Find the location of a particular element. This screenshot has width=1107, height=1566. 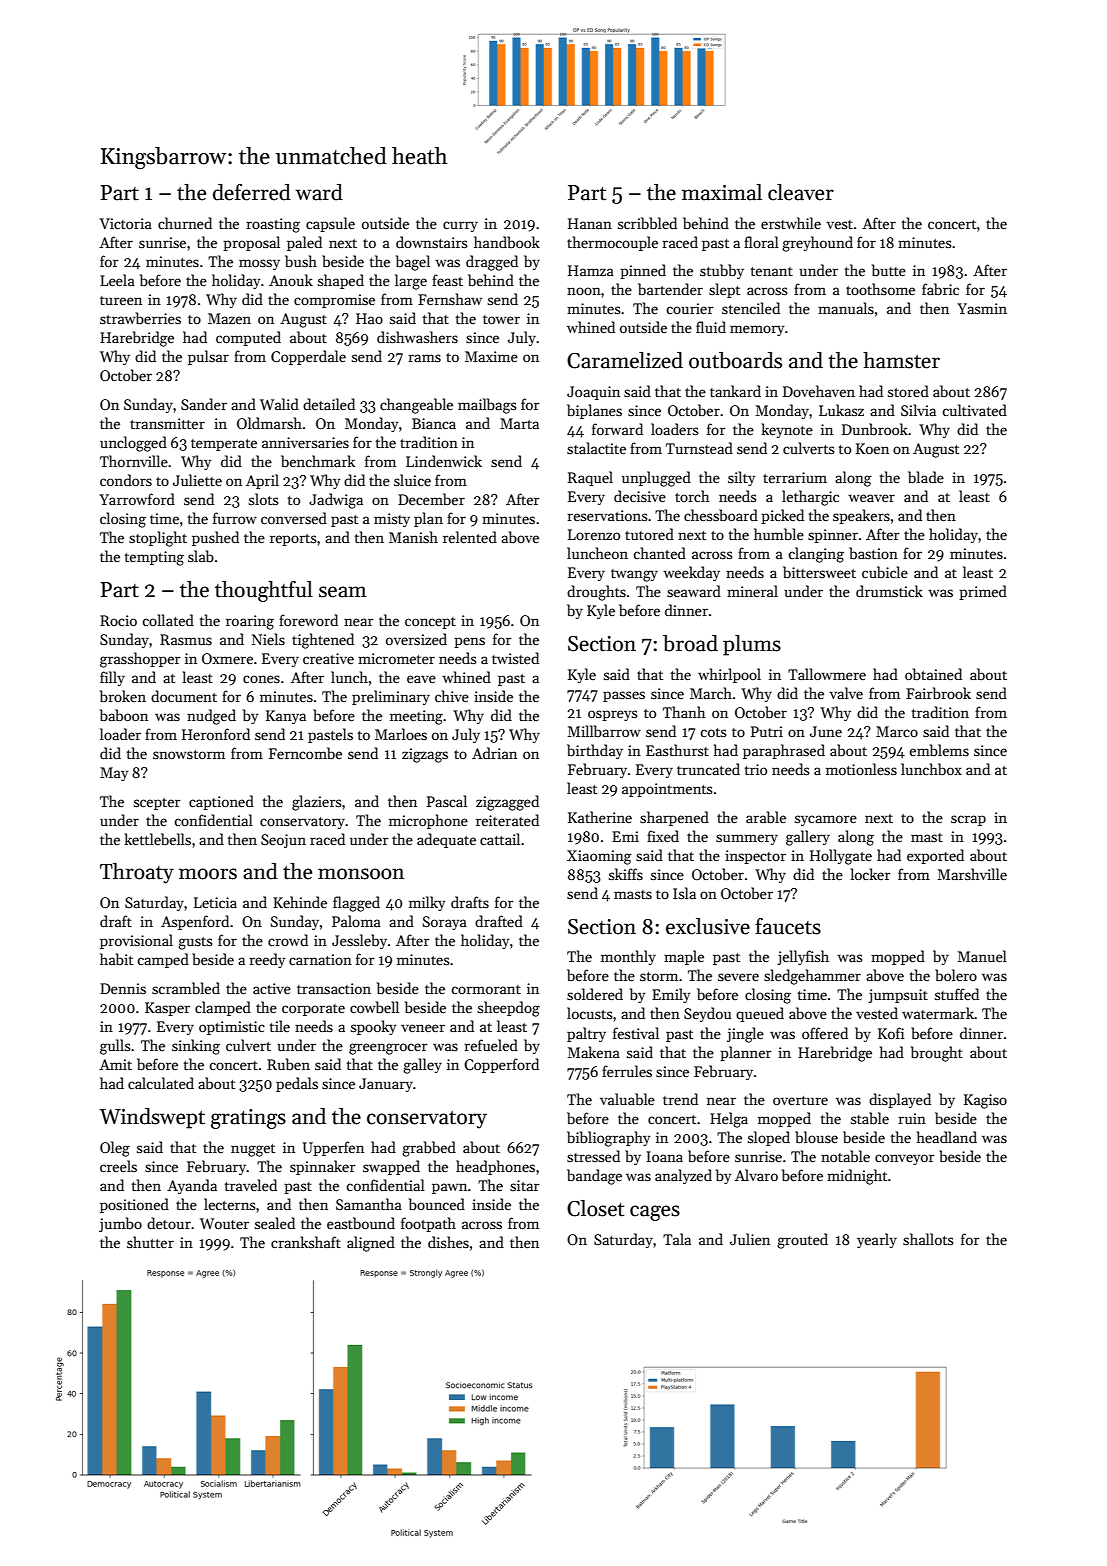

Victoria is located at coordinates (125, 223).
